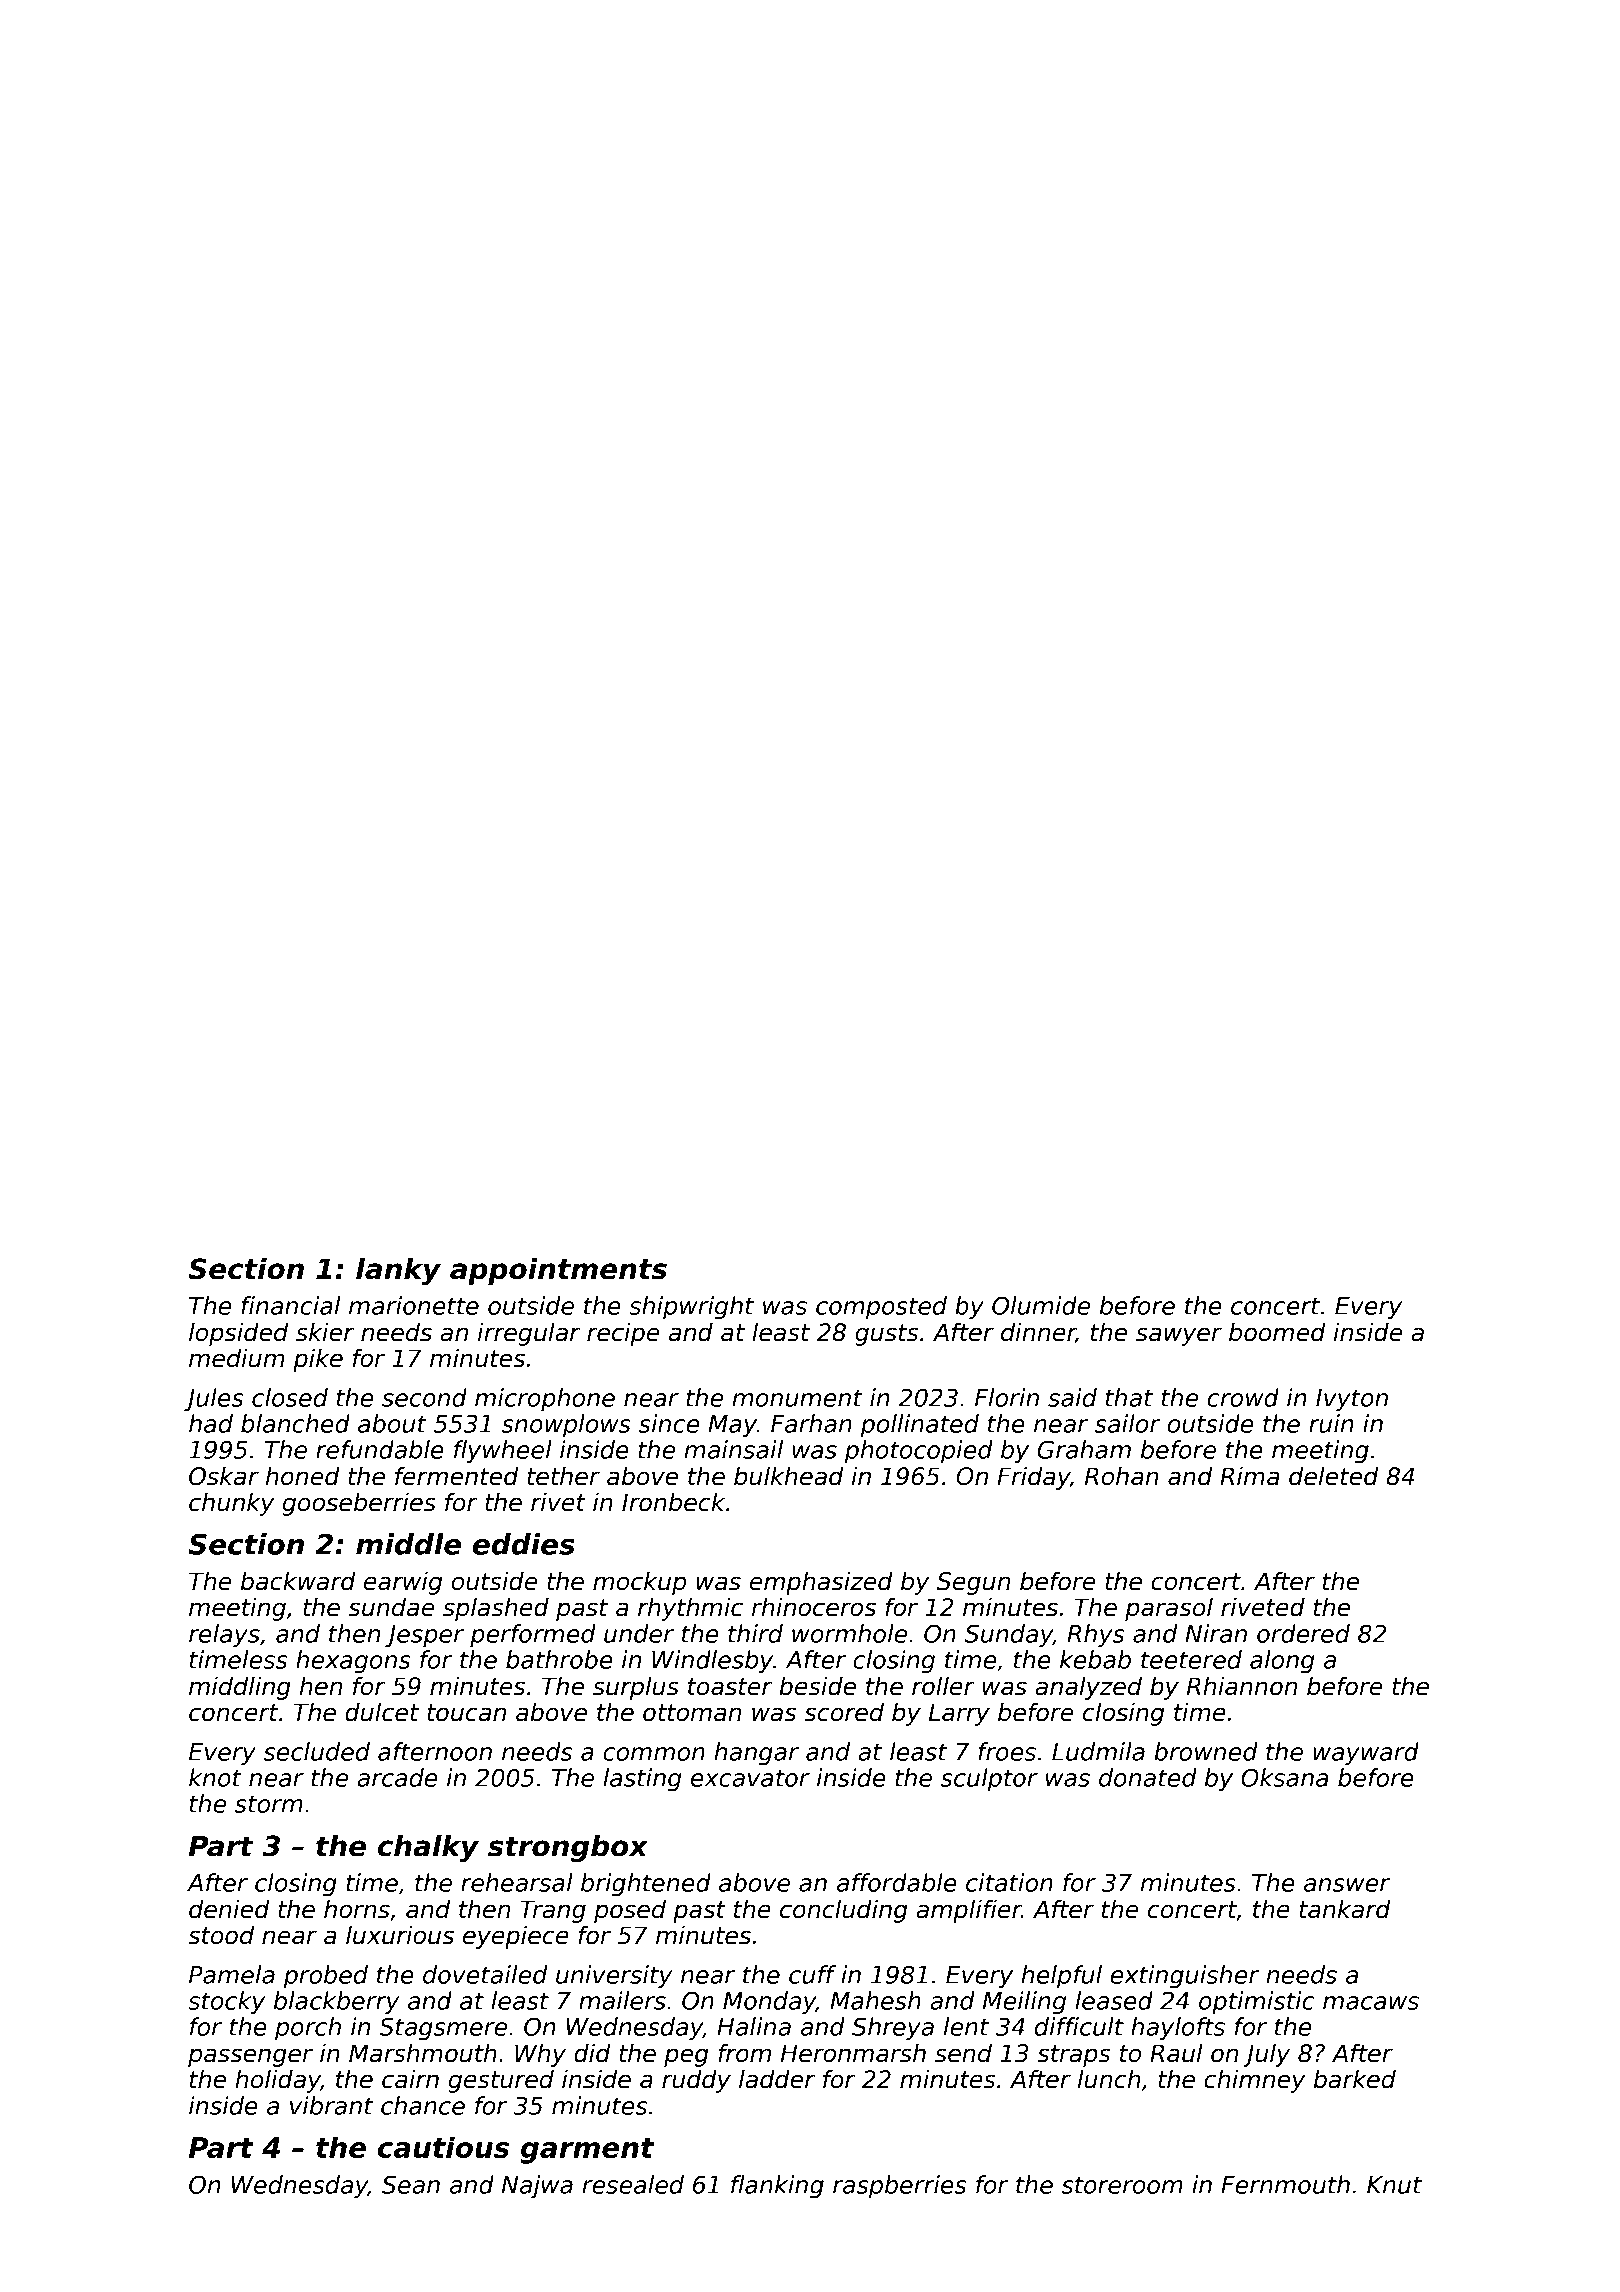  Describe the element at coordinates (398, 1271) in the screenshot. I see `lanky` at that location.
